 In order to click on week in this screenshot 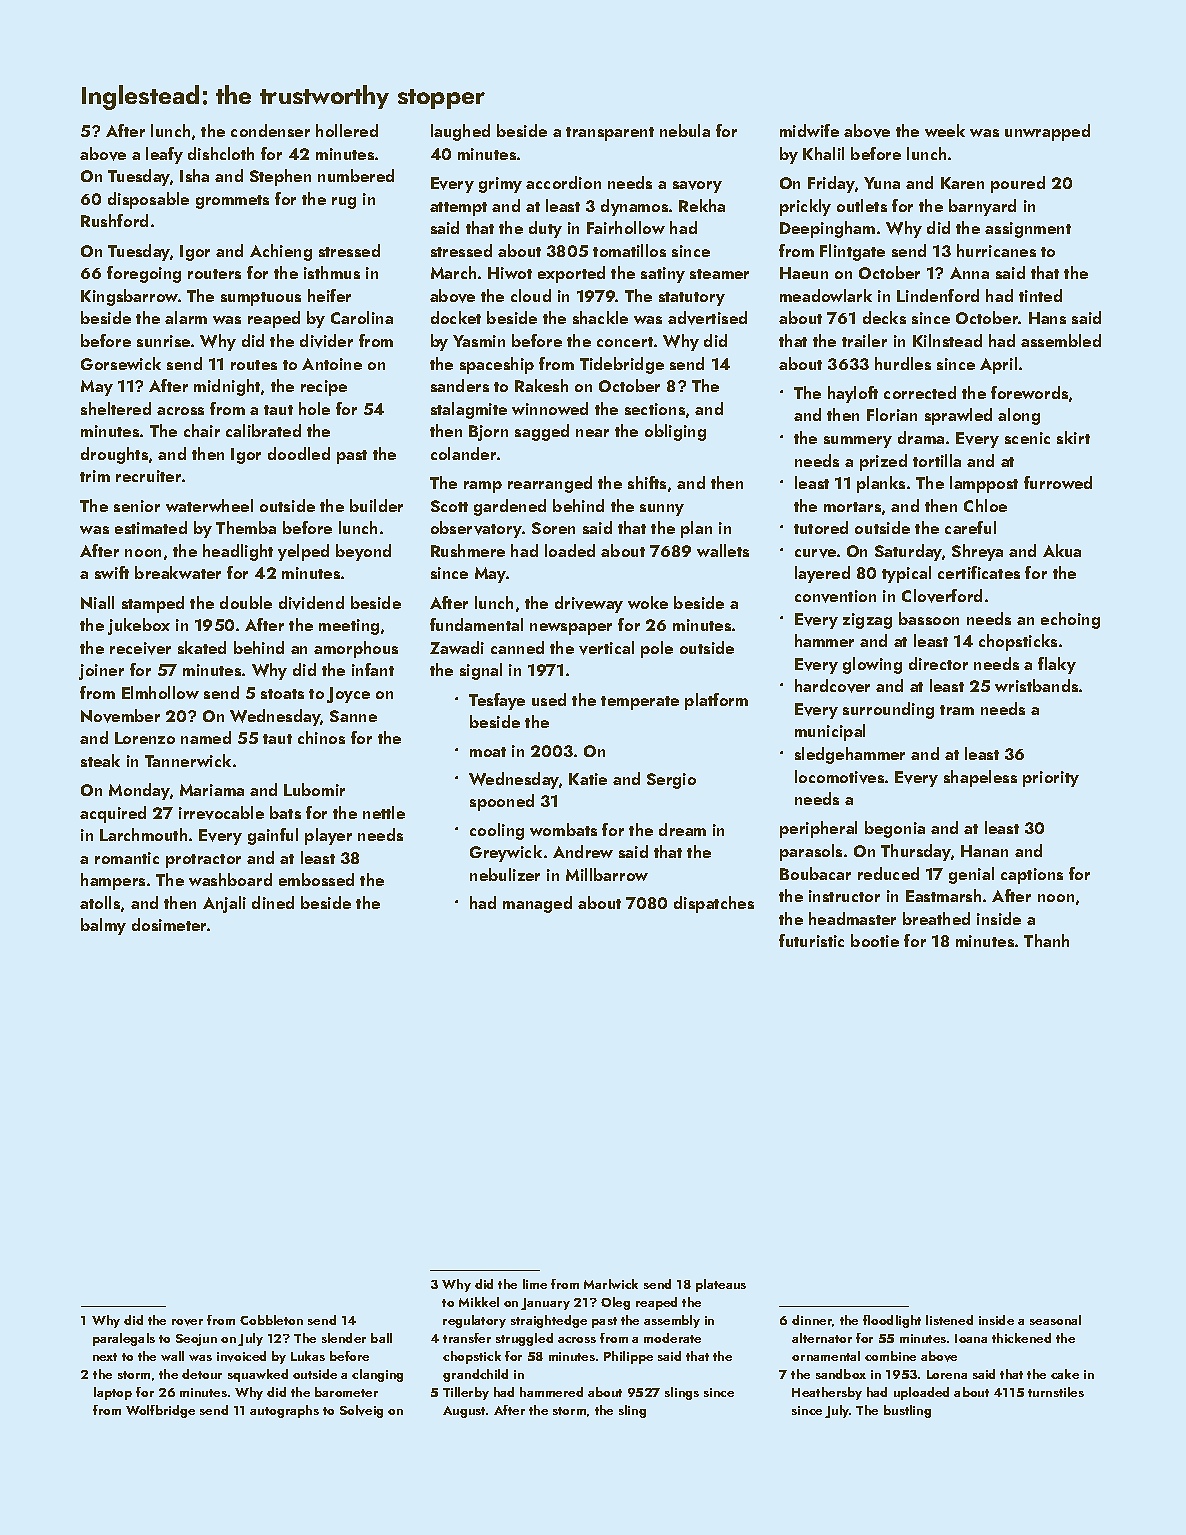, I will do `click(945, 130)`.
